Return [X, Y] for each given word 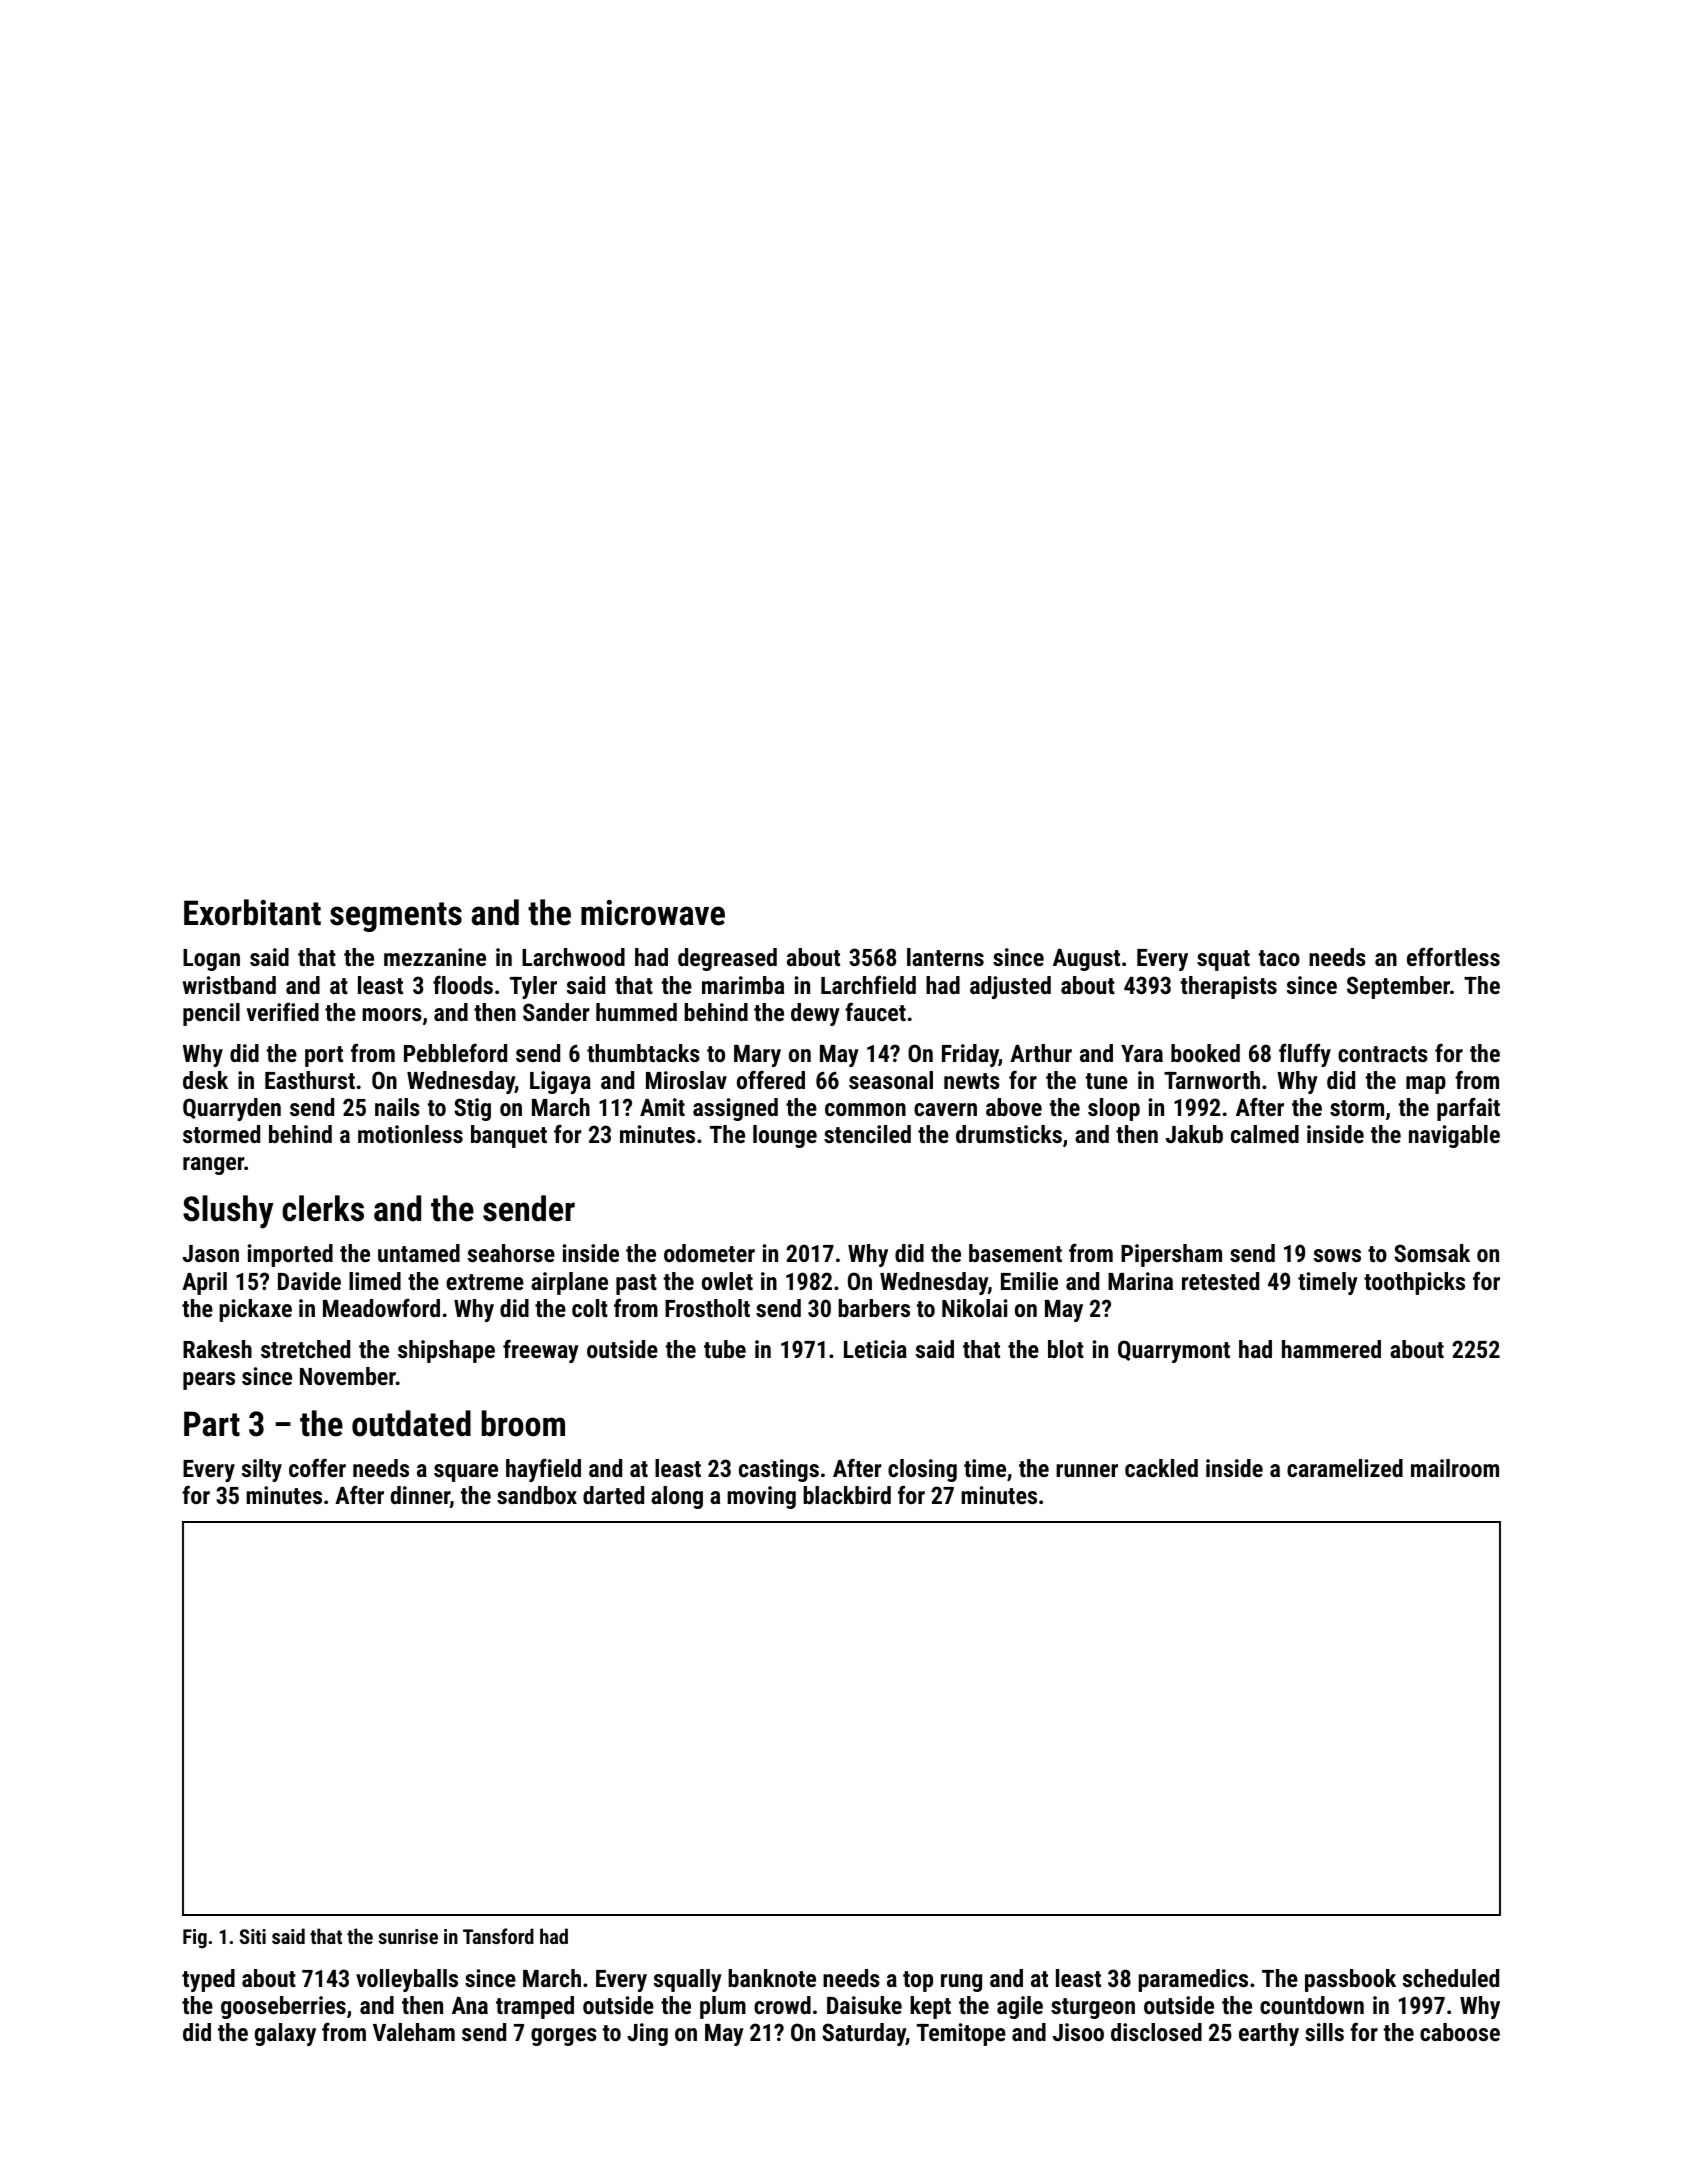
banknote [772, 1978]
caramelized [1345, 1468]
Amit [662, 1107]
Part [212, 1424]
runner [1087, 1470]
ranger [213, 1166]
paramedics [1193, 1980]
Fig [195, 1938]
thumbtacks [643, 1053]
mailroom [1455, 1468]
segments [396, 917]
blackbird [847, 1495]
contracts [1383, 1054]
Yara [1142, 1053]
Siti [253, 1936]
